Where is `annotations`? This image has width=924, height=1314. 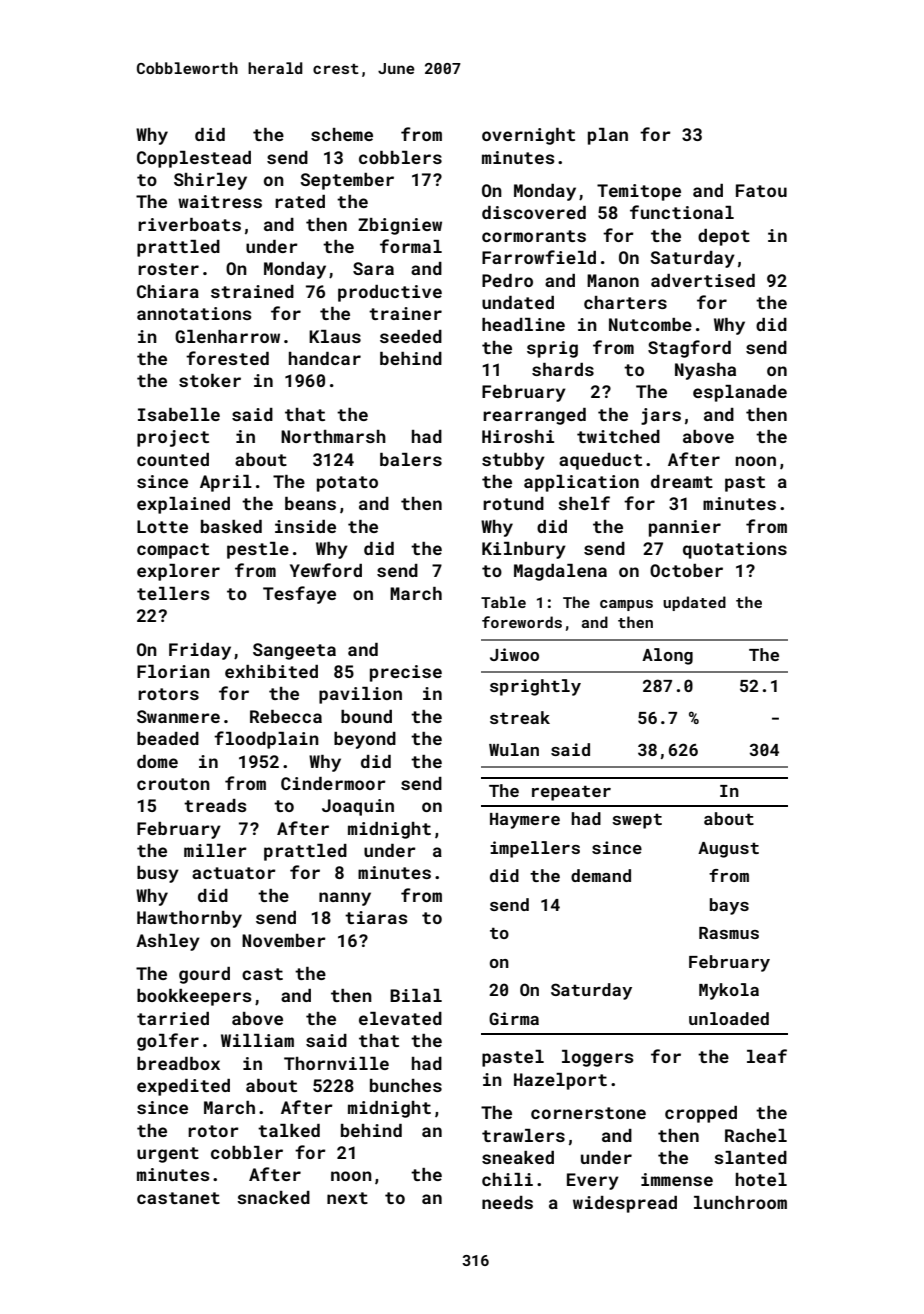
annotations is located at coordinates (194, 313).
